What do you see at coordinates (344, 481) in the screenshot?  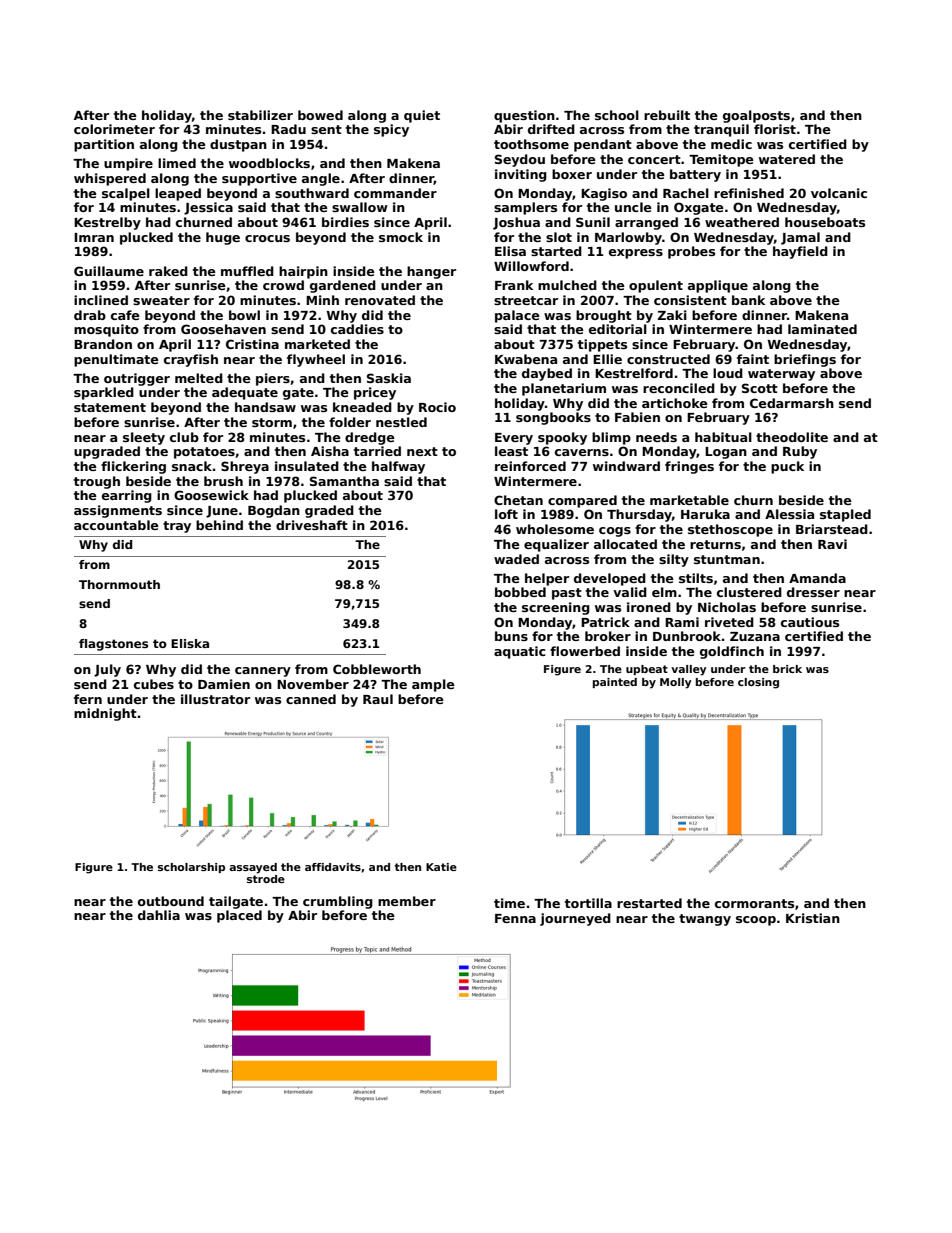 I see `Samantha` at bounding box center [344, 481].
